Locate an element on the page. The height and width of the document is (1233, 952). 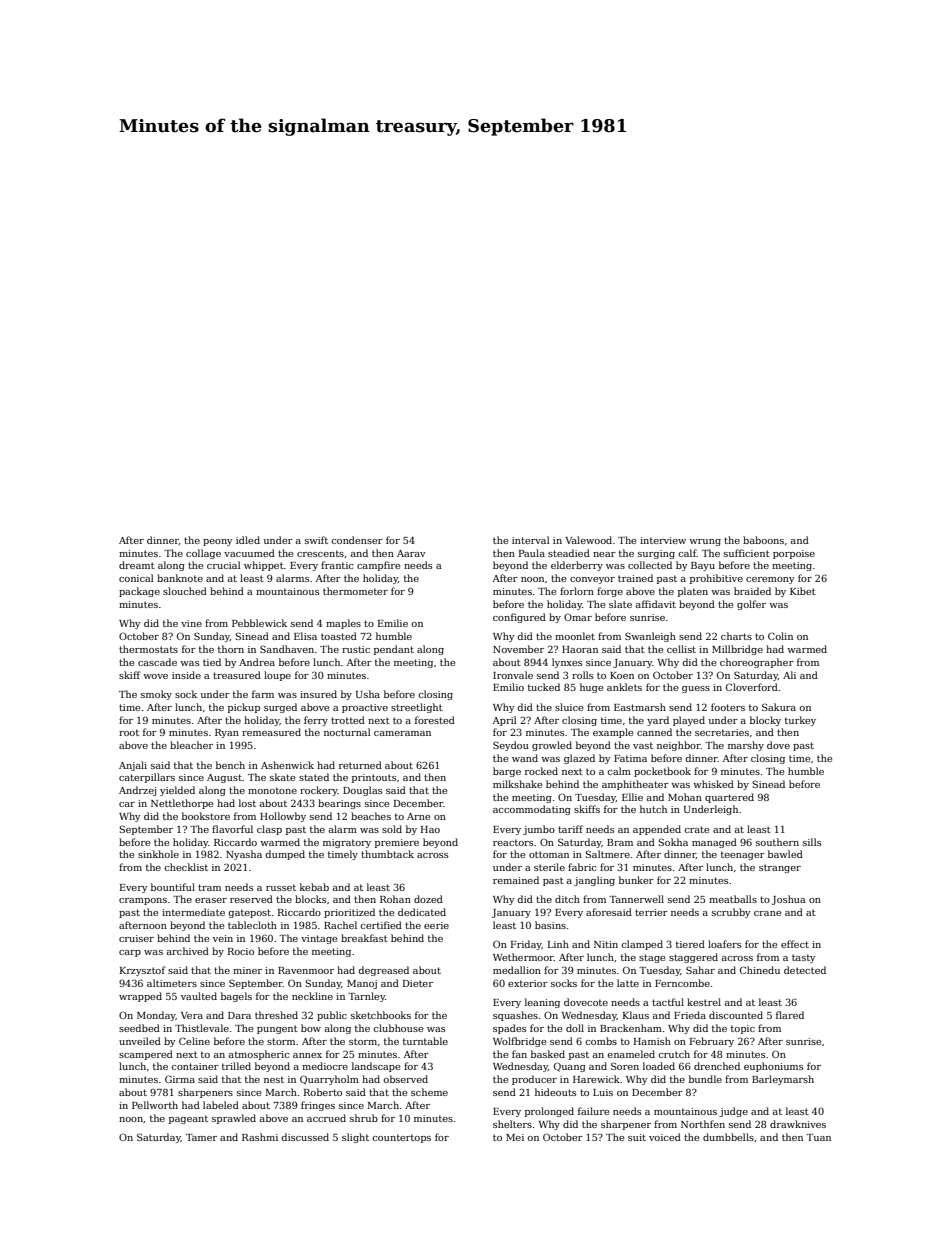
Aarav is located at coordinates (411, 553).
